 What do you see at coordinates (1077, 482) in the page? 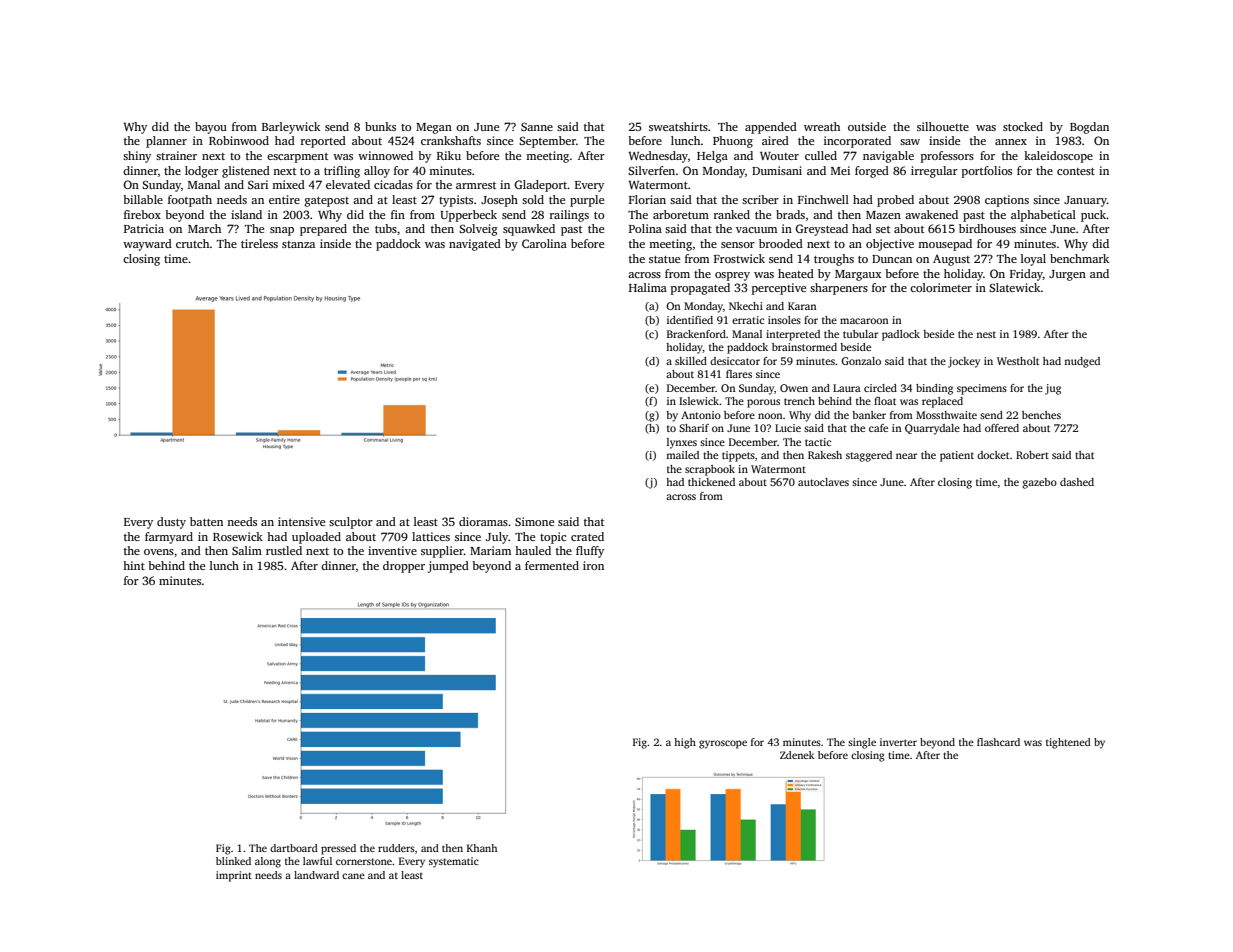
I see `dashed` at bounding box center [1077, 482].
